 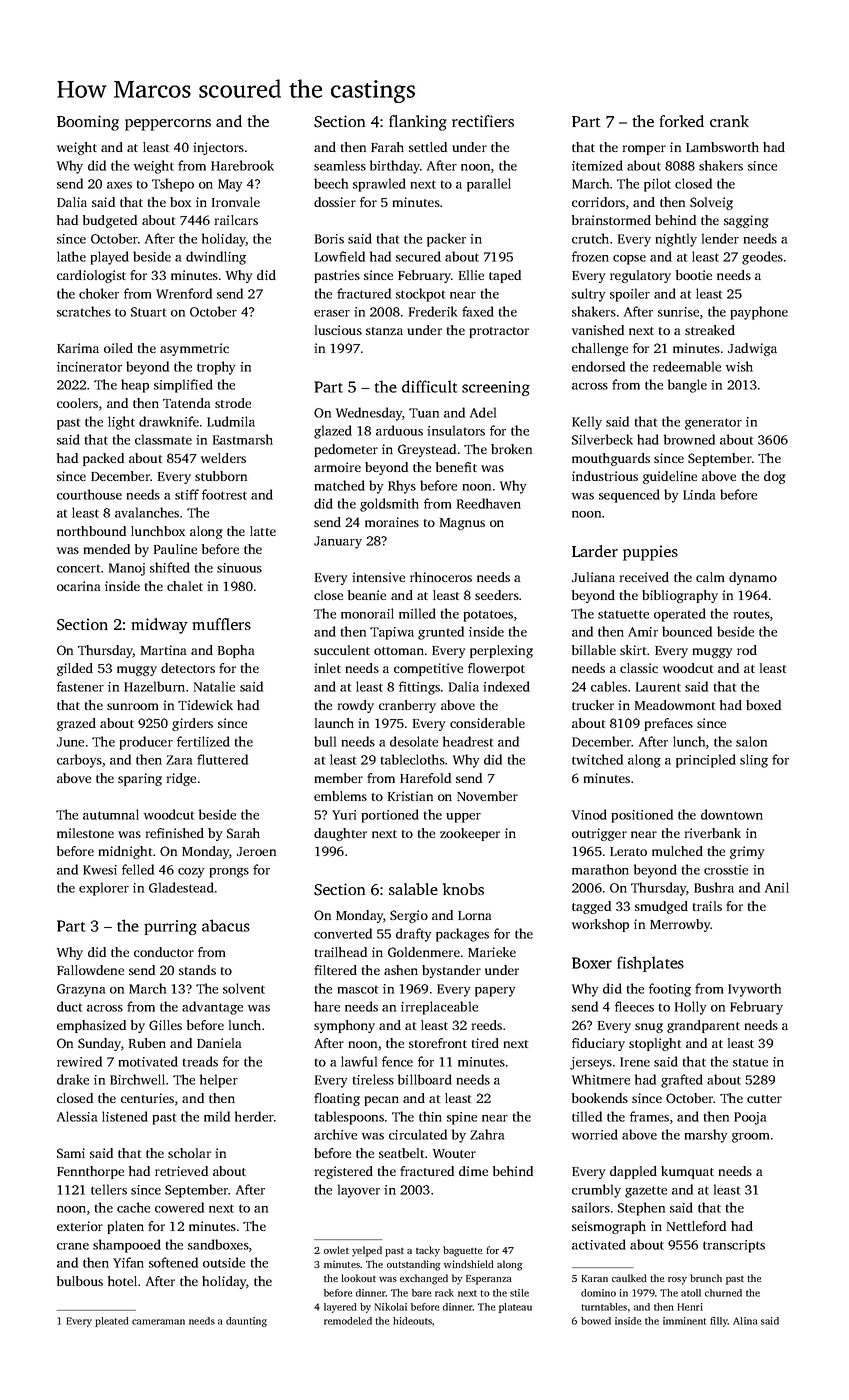 I want to click on stanza, so click(x=384, y=331).
